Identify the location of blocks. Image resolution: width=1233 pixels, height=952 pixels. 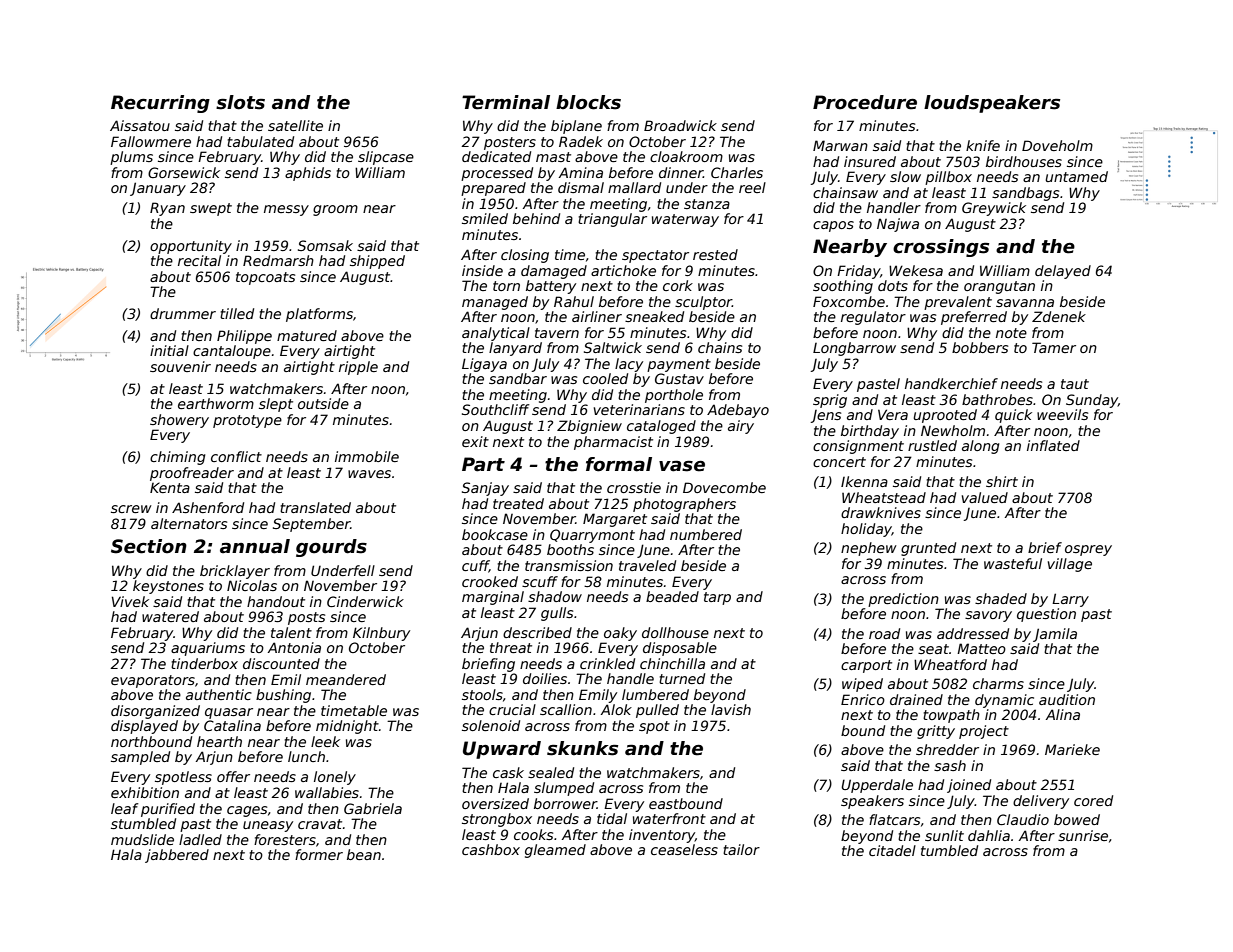
(588, 102).
